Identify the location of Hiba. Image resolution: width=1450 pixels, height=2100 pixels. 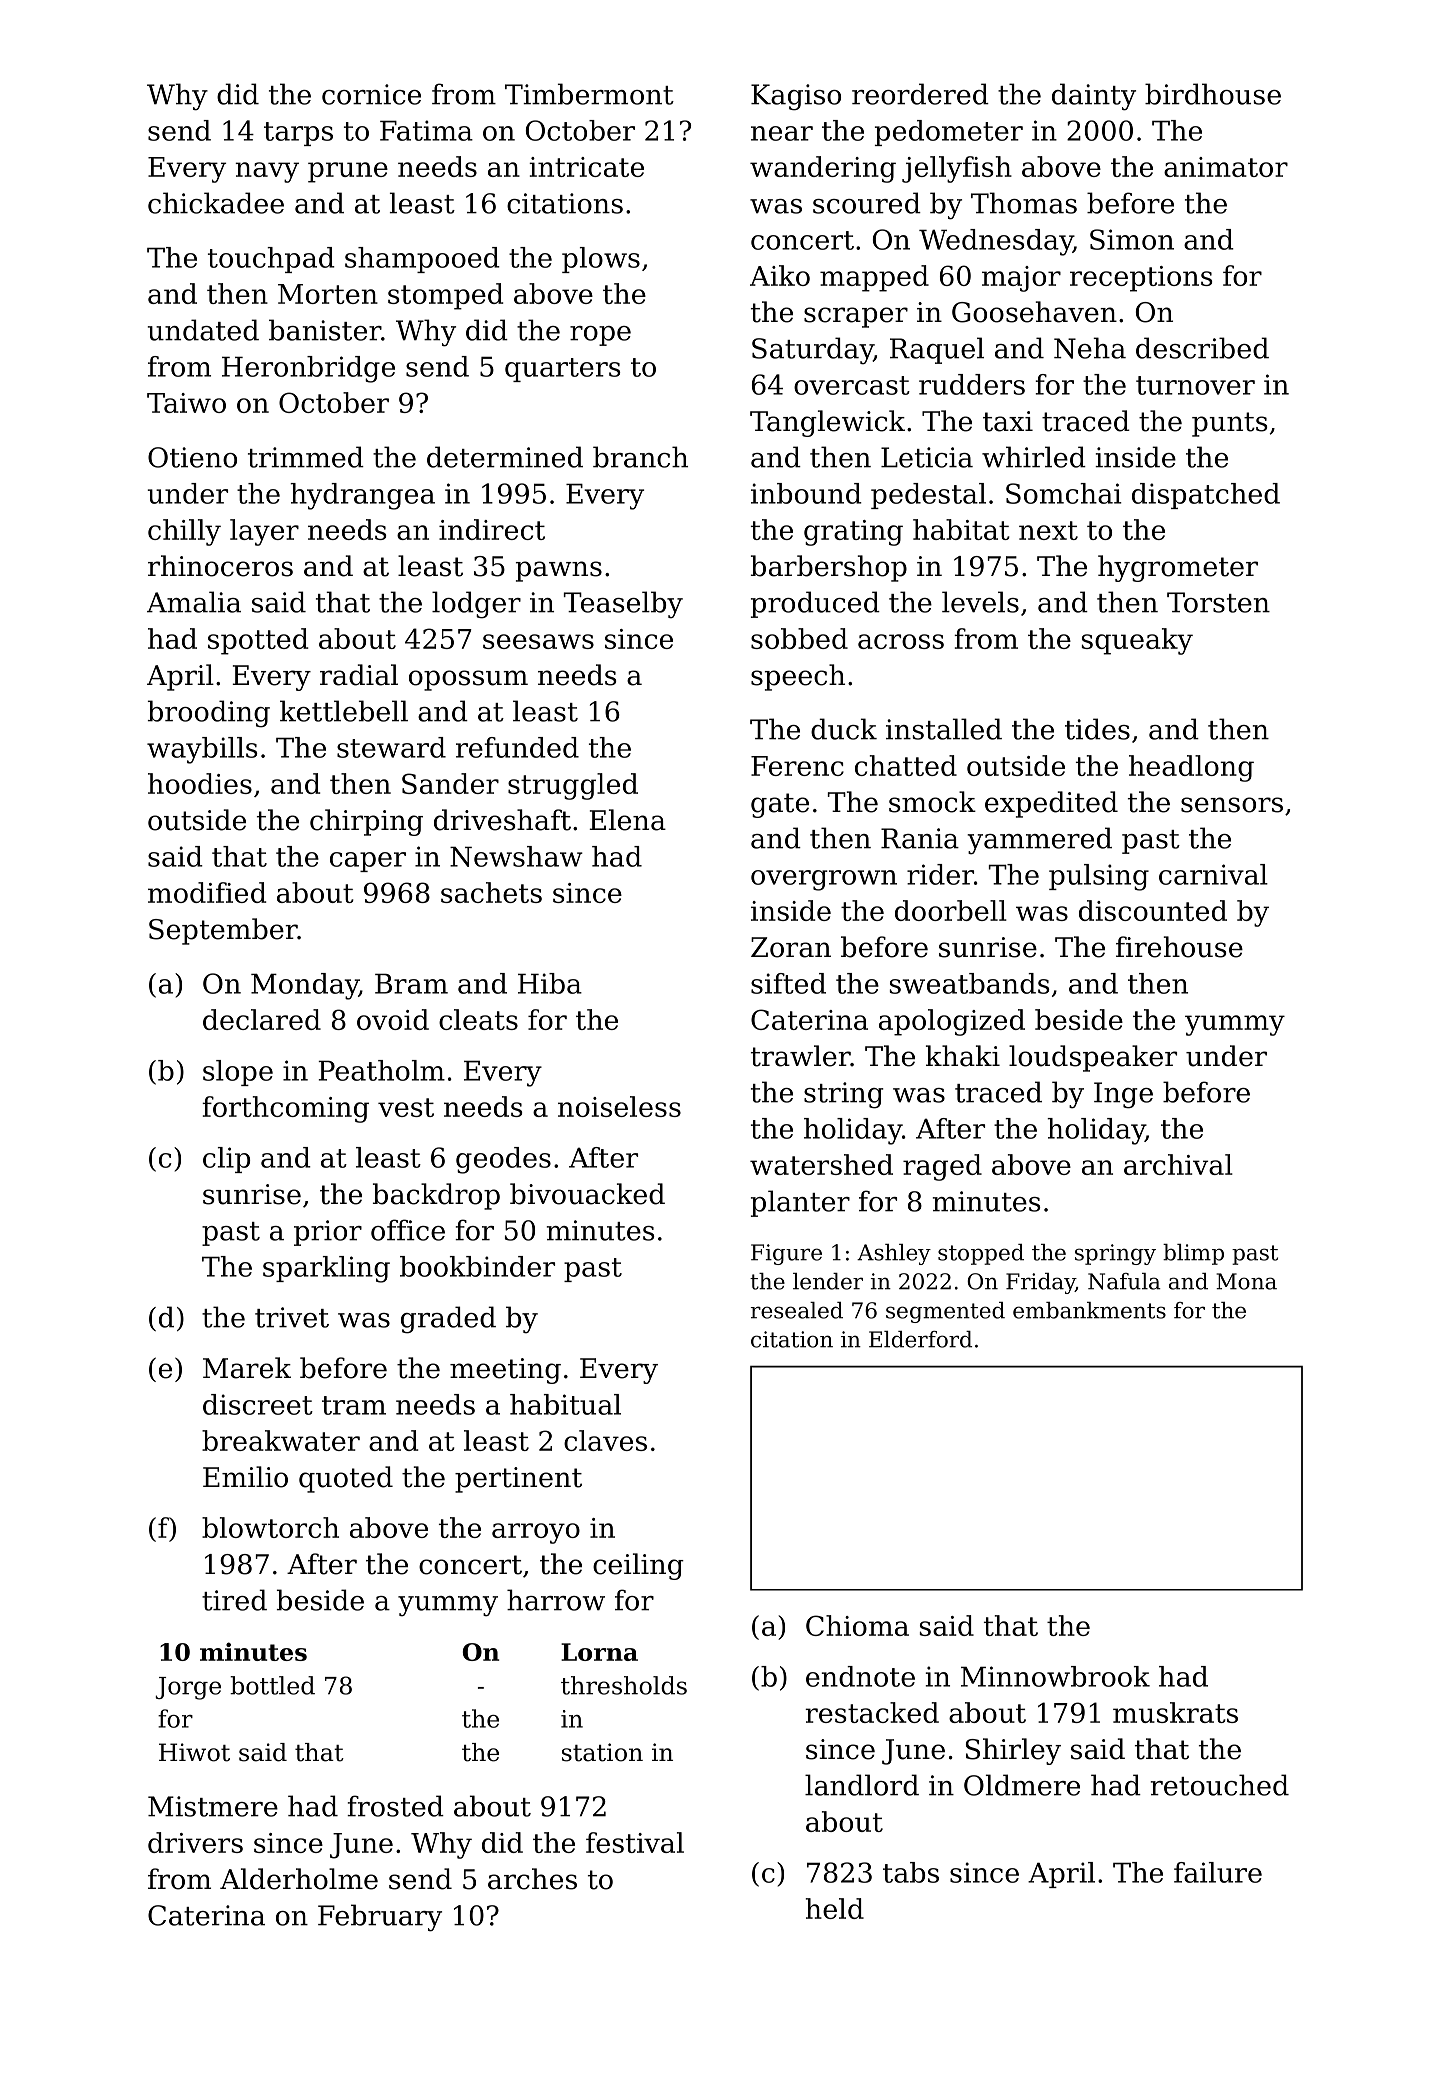
(550, 983).
